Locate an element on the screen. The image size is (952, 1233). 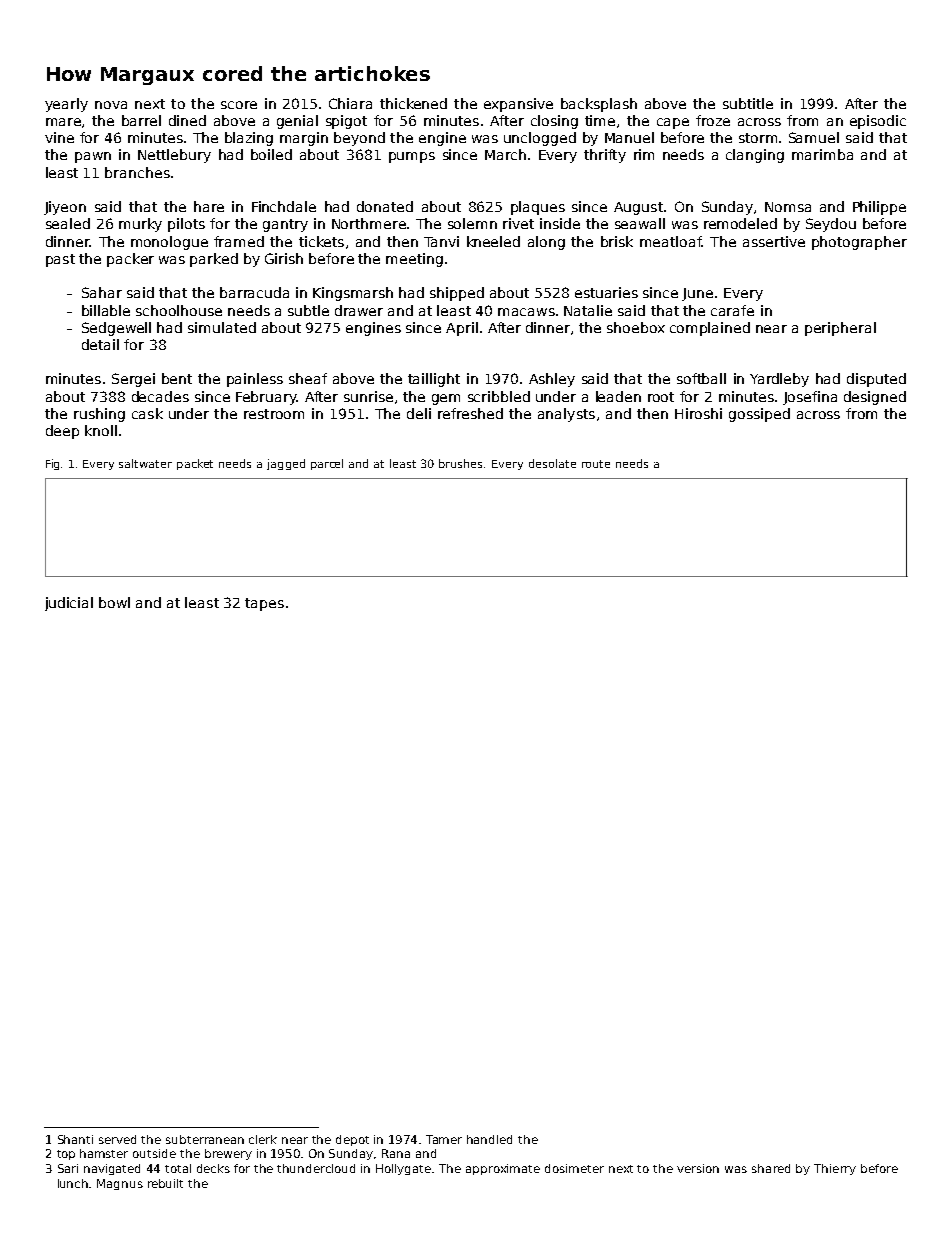
backsplash is located at coordinates (599, 105).
